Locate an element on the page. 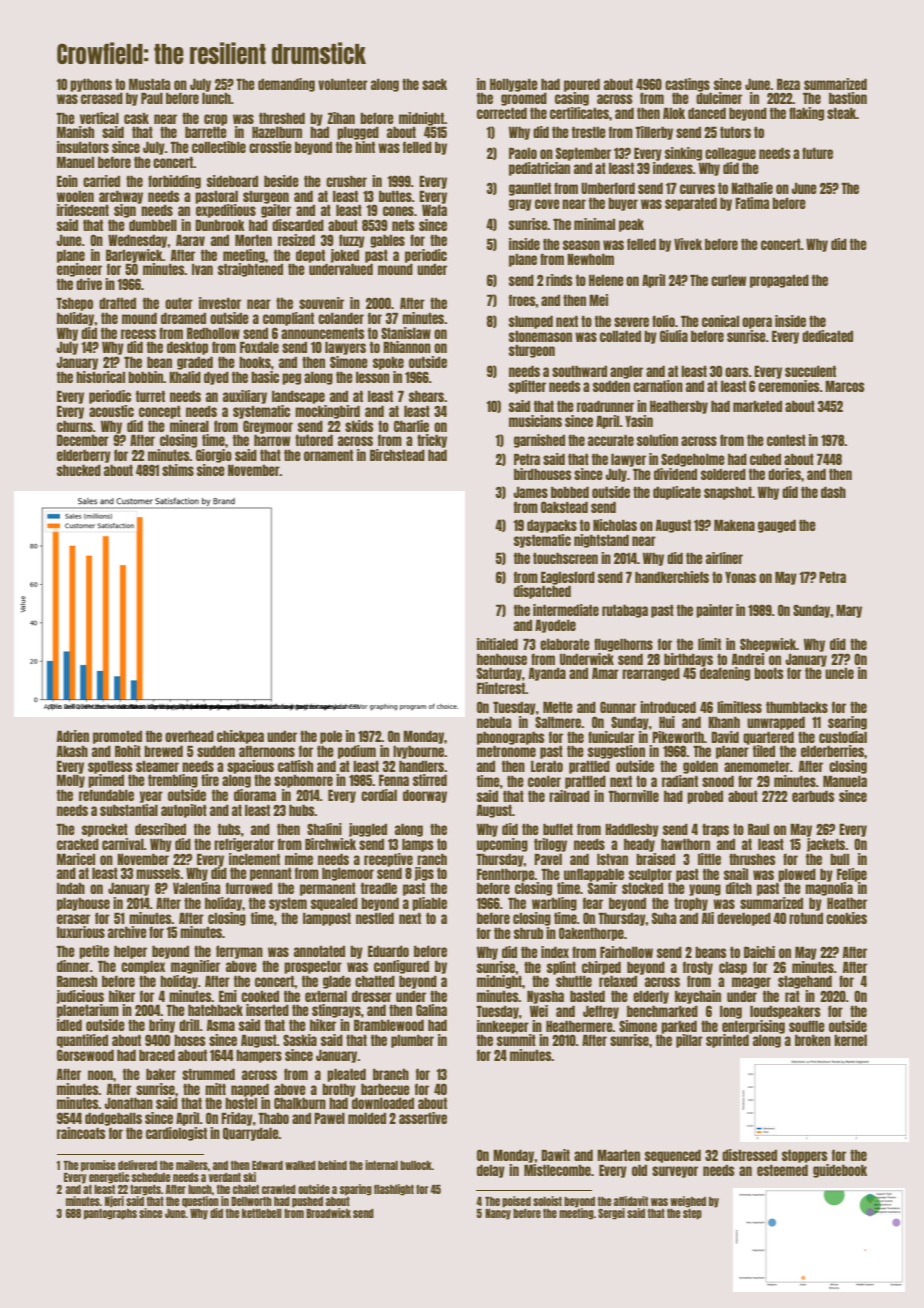 The image size is (924, 1308). earbuds is located at coordinates (813, 796).
